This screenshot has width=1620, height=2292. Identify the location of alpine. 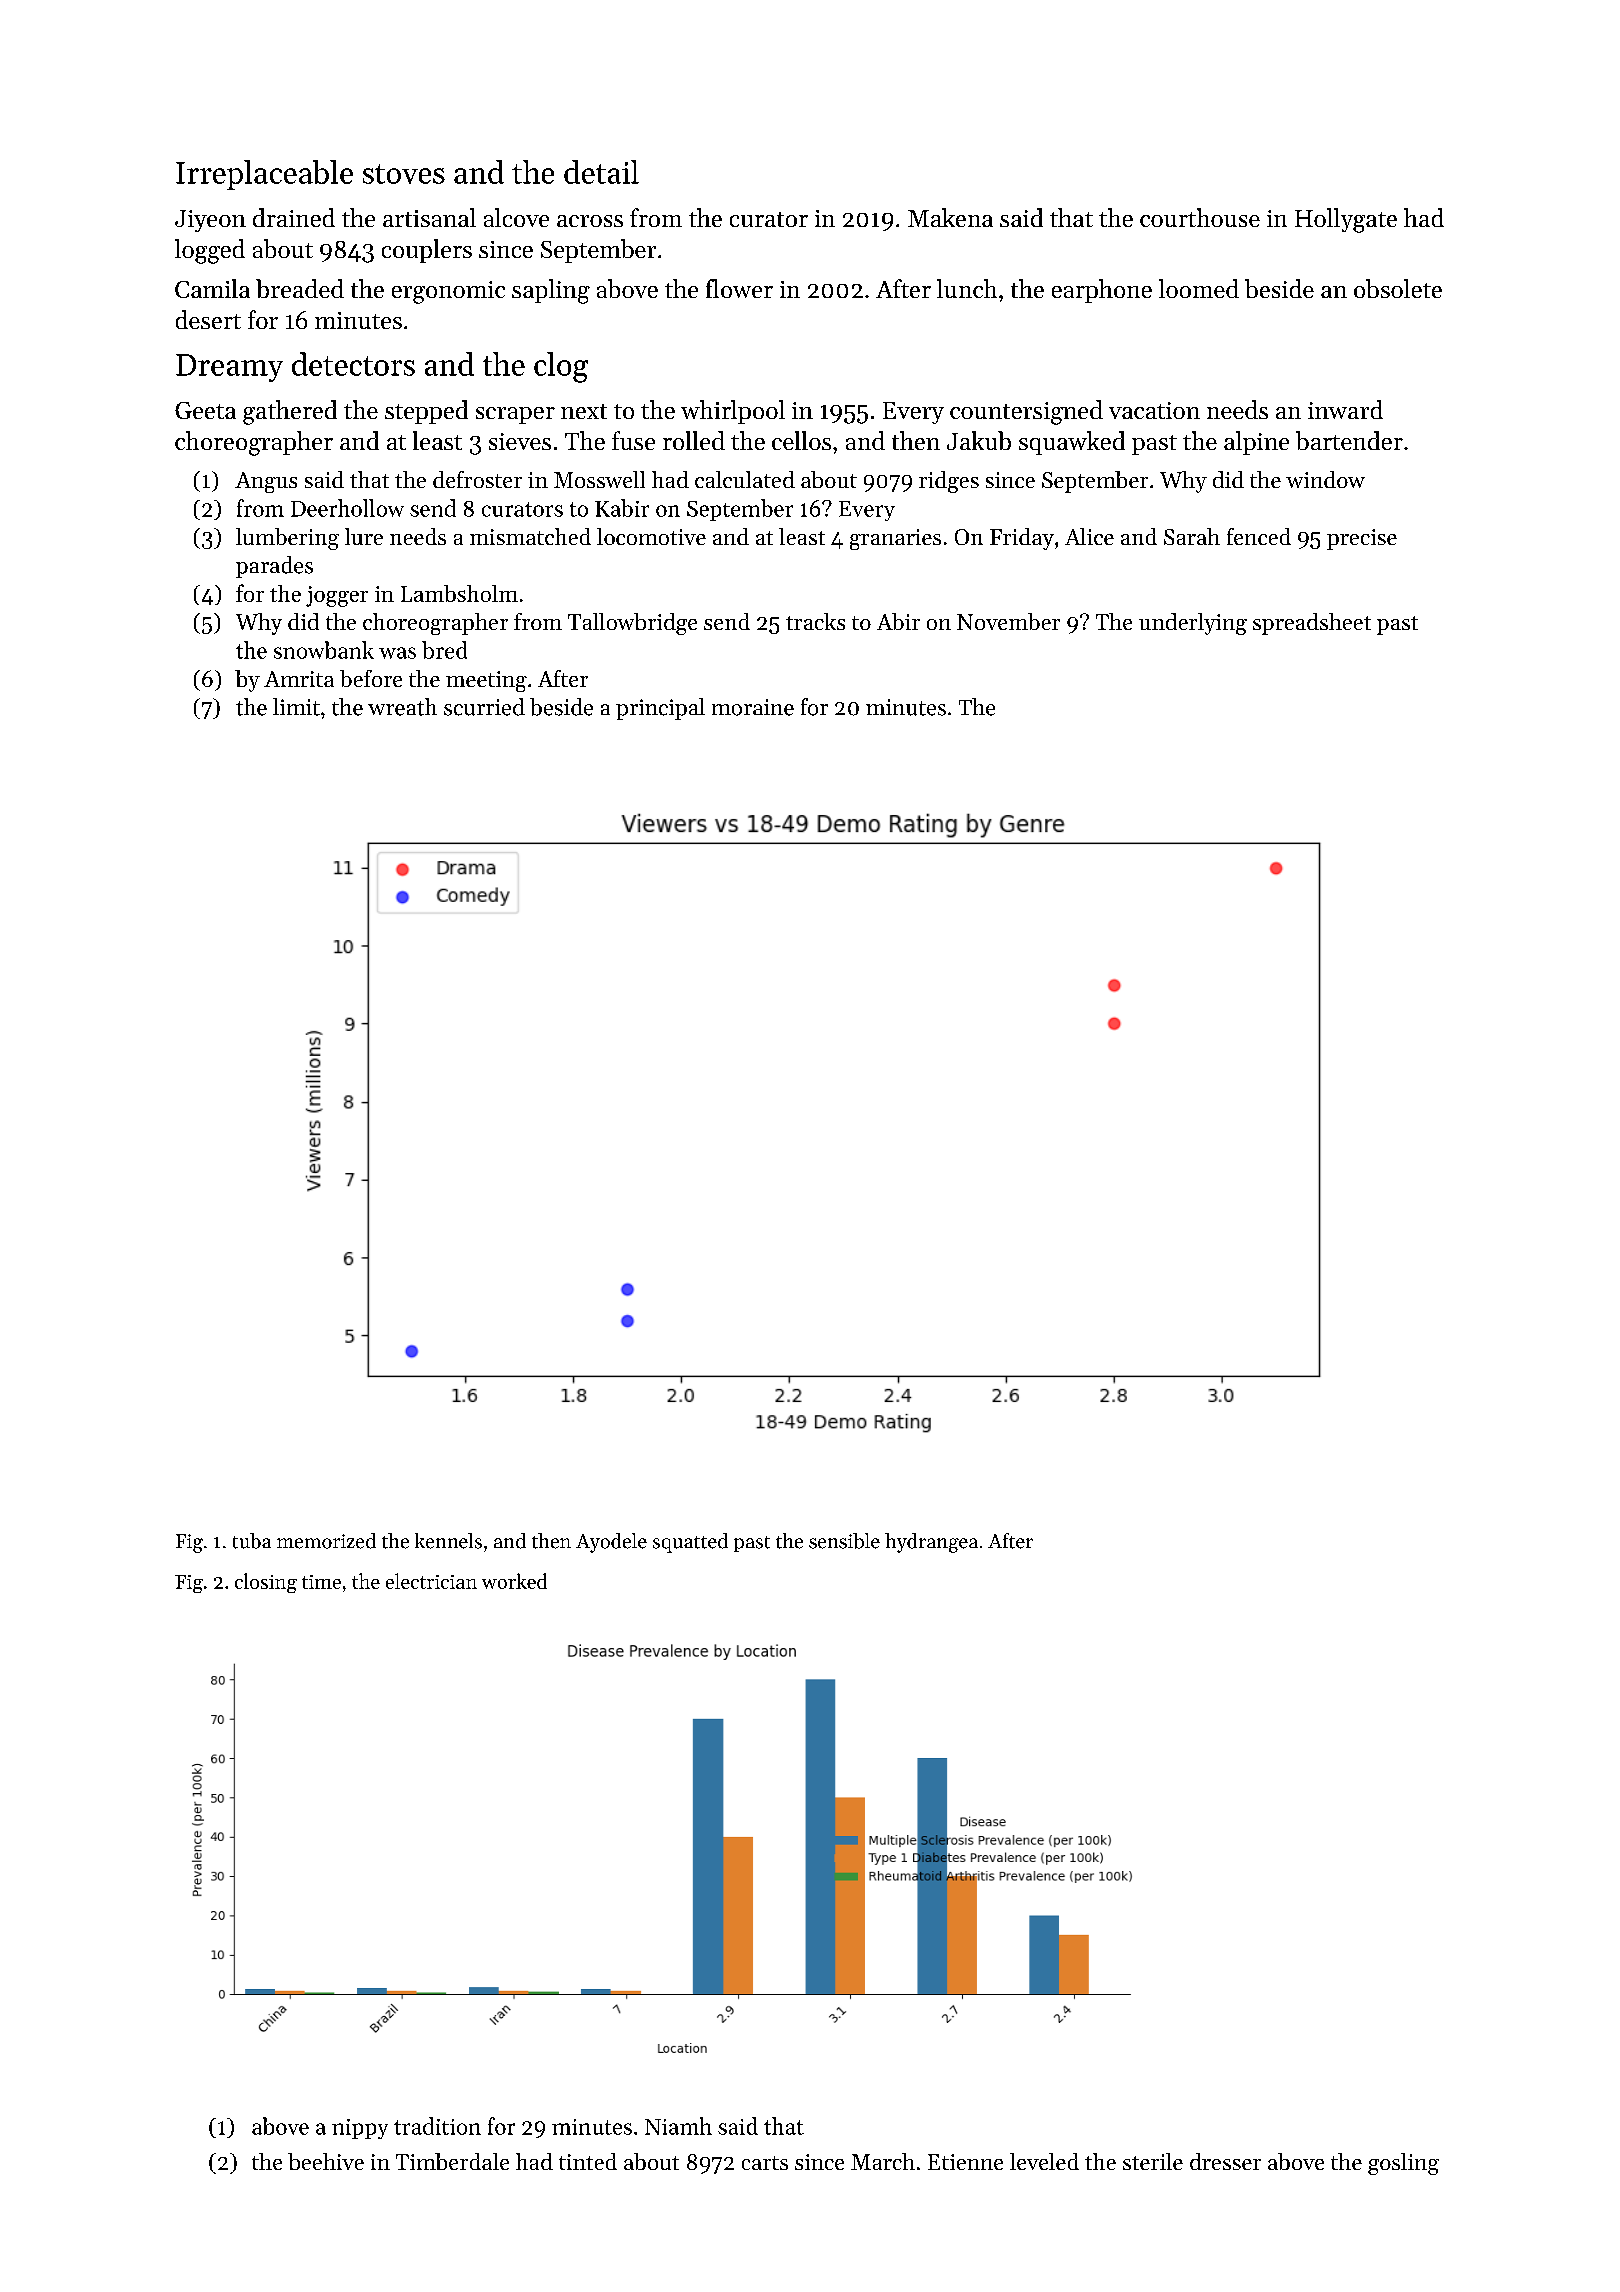
(1256, 443).
